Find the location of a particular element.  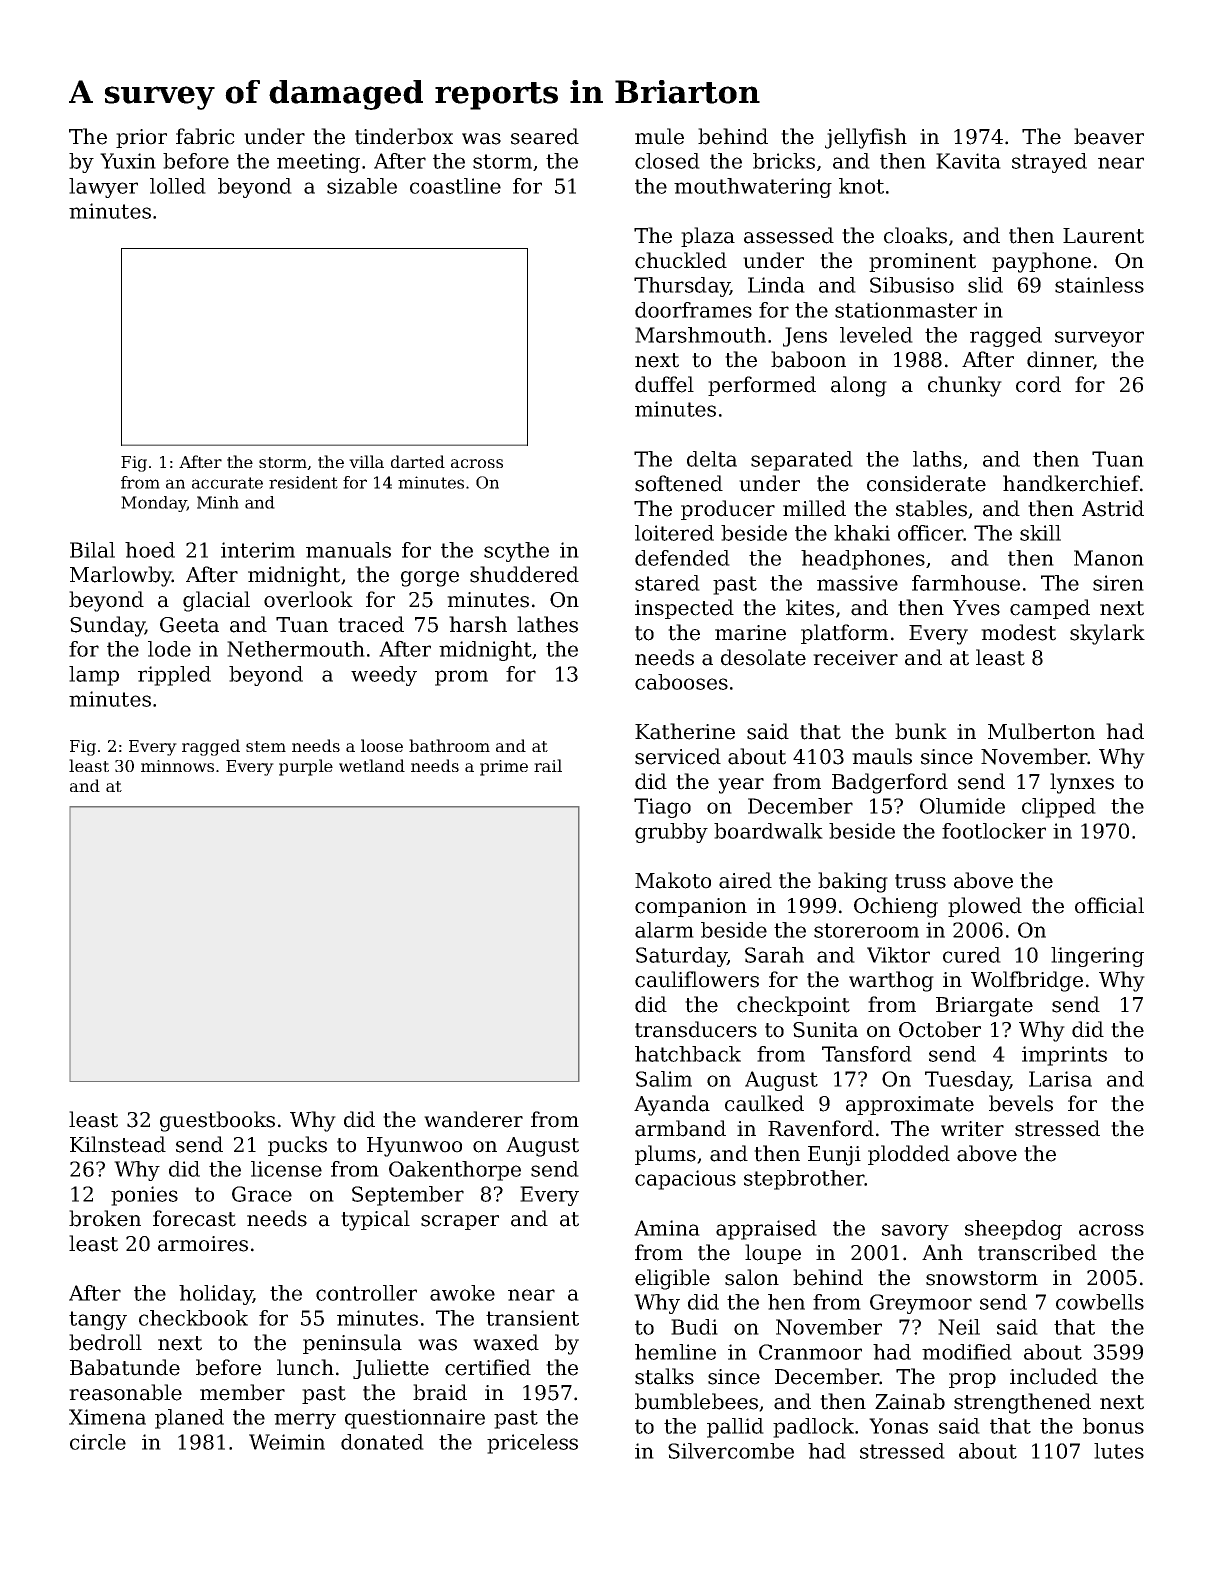

priceless is located at coordinates (532, 1444).
